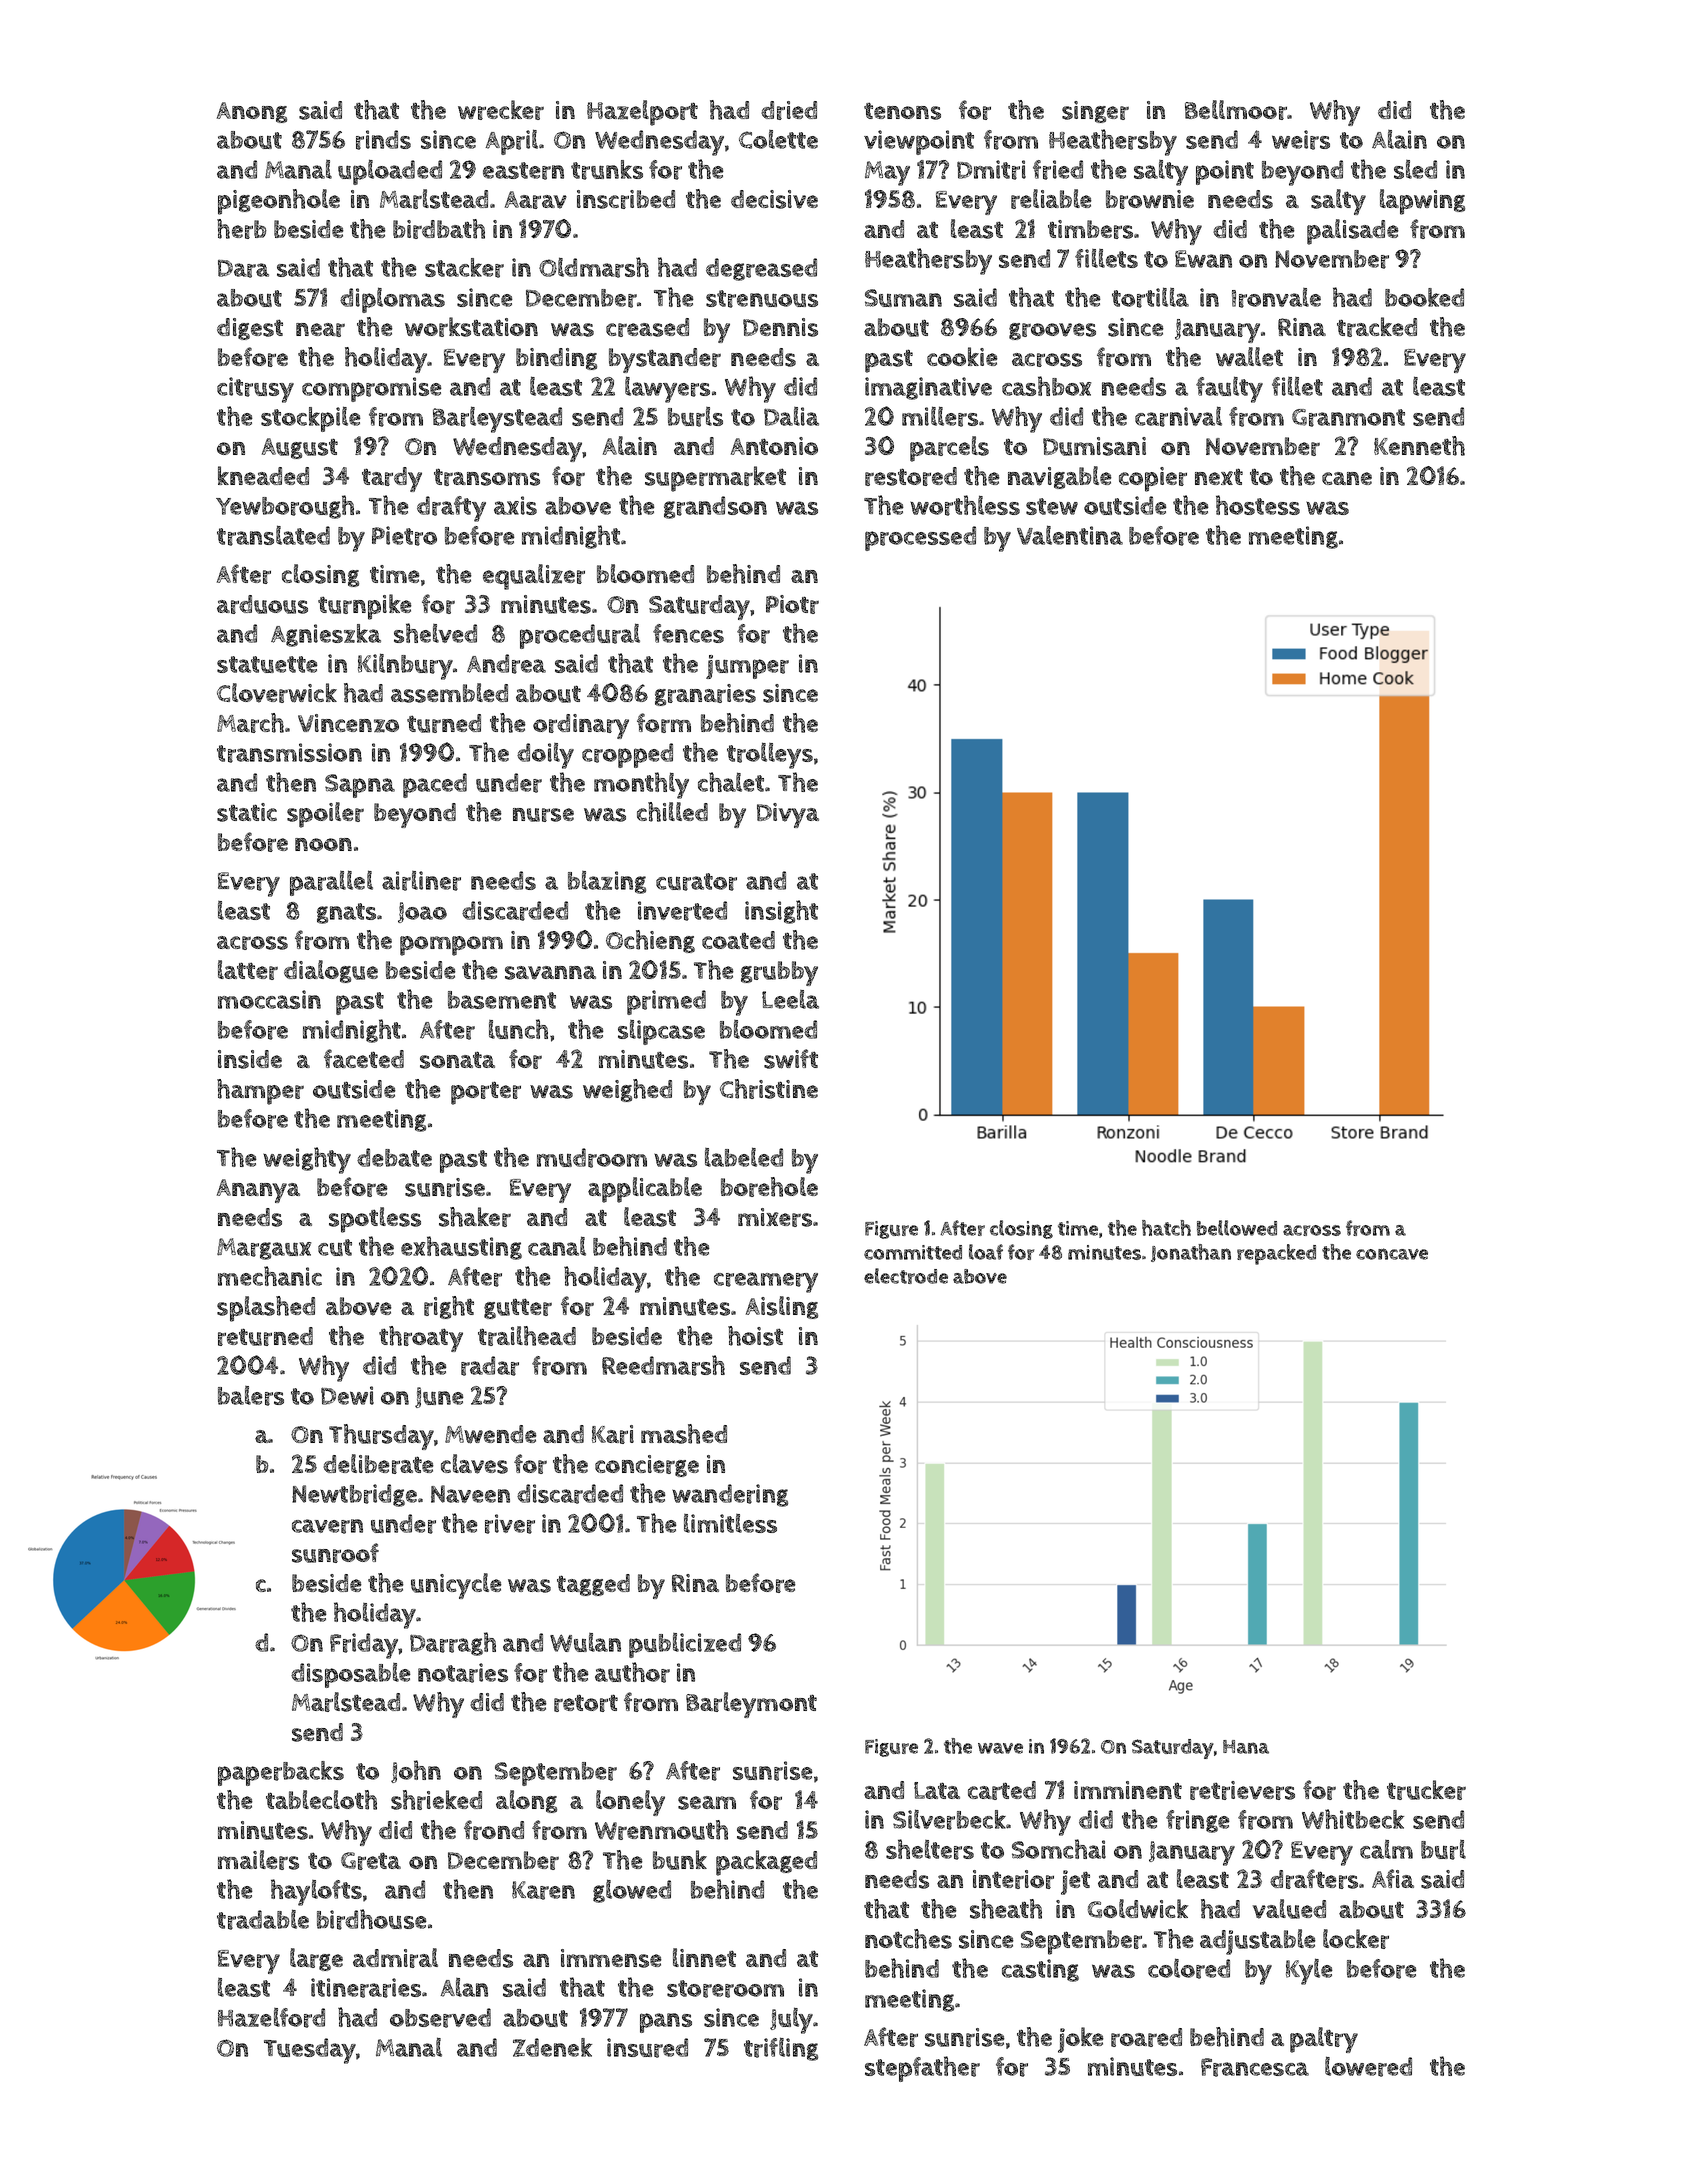 This document has height=2178, width=1683. Describe the element at coordinates (908, 1939) in the document. I see `notches` at that location.
